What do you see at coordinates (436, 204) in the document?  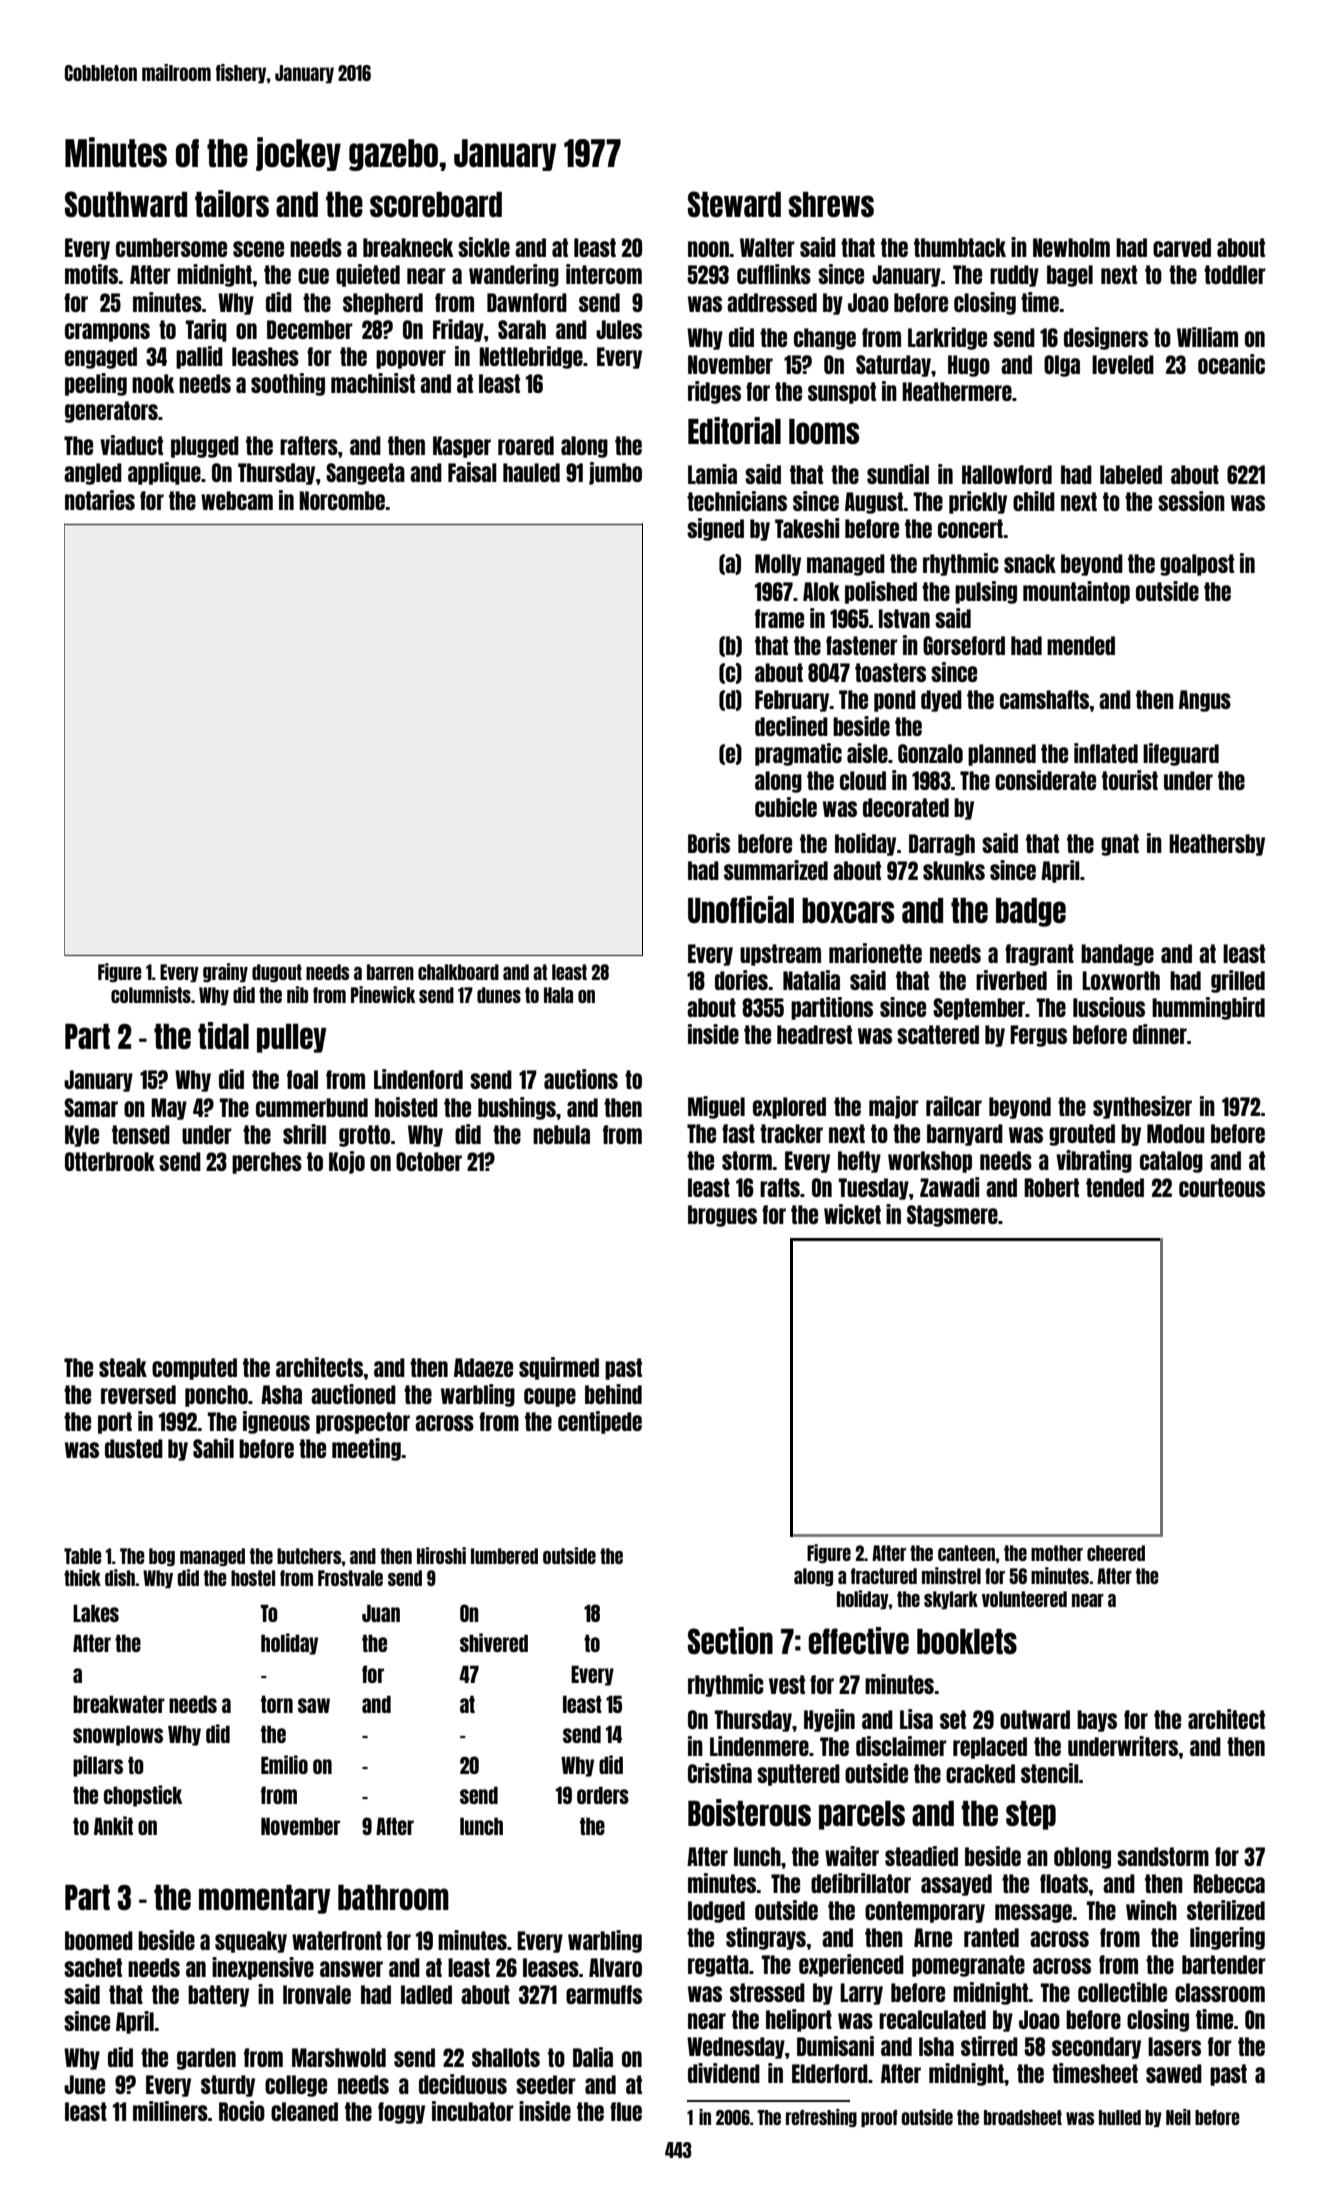 I see `scoreboard` at bounding box center [436, 204].
